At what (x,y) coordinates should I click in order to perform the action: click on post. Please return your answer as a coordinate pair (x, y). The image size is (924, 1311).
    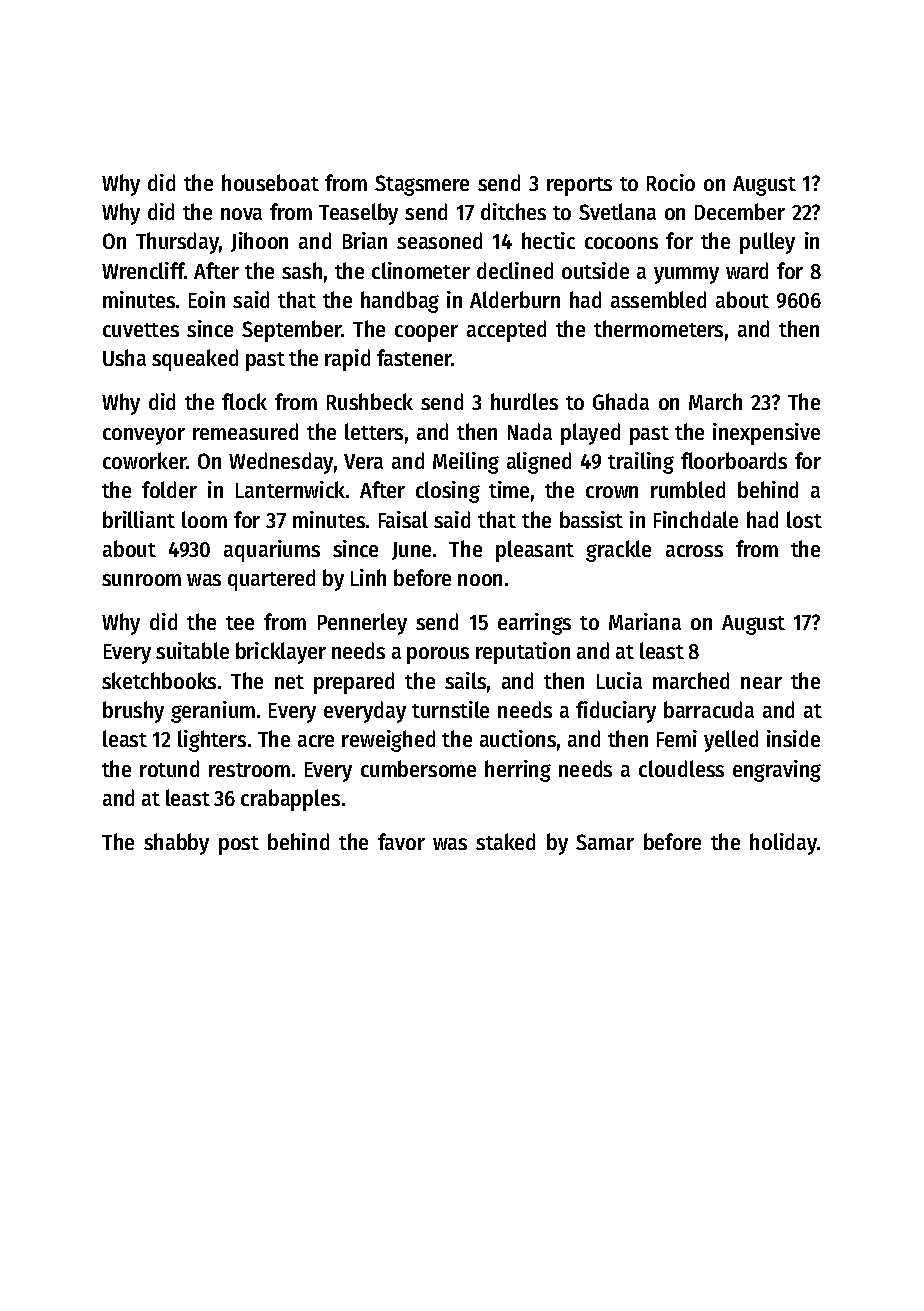
    Looking at the image, I should click on (239, 845).
